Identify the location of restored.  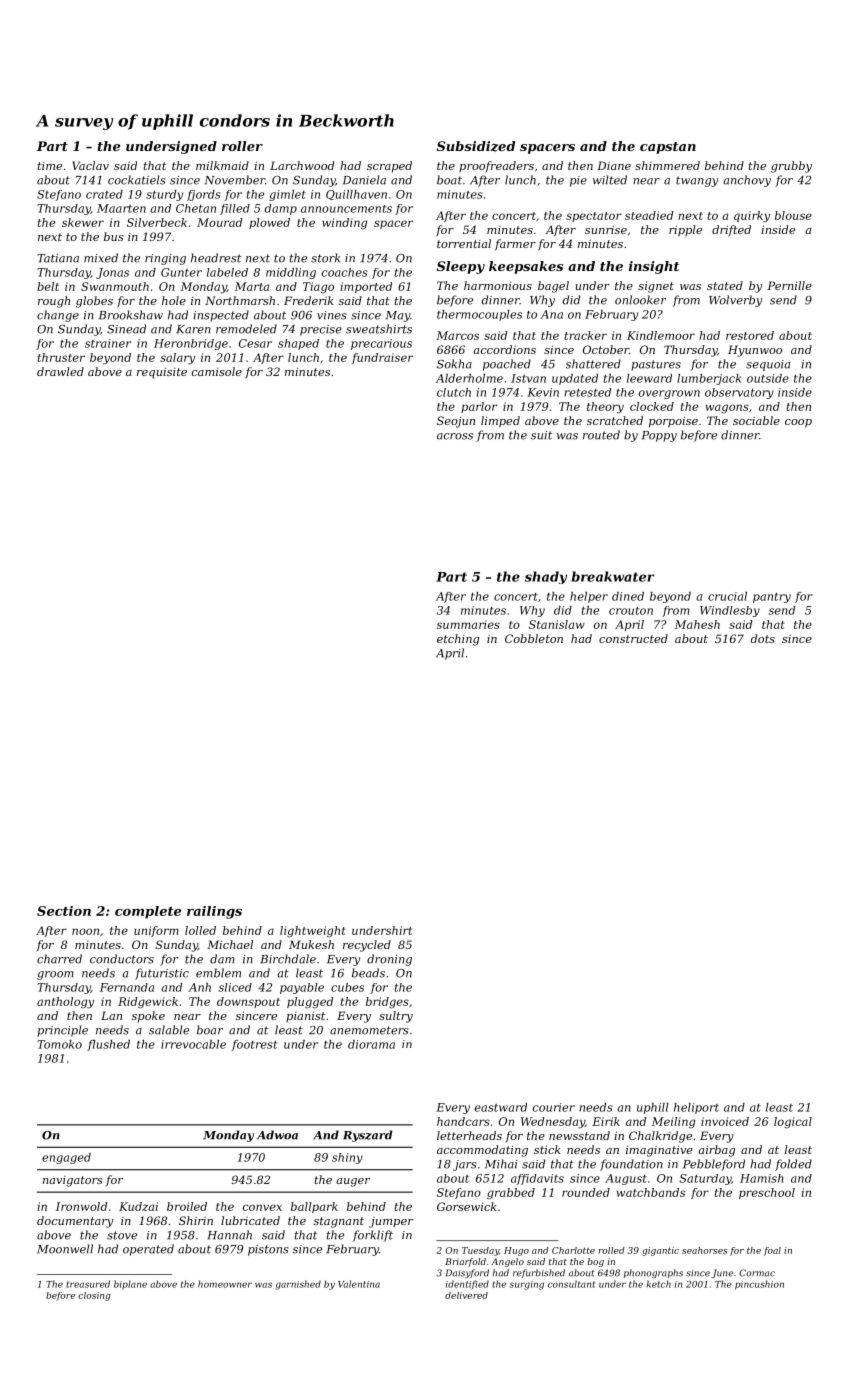
(750, 335).
